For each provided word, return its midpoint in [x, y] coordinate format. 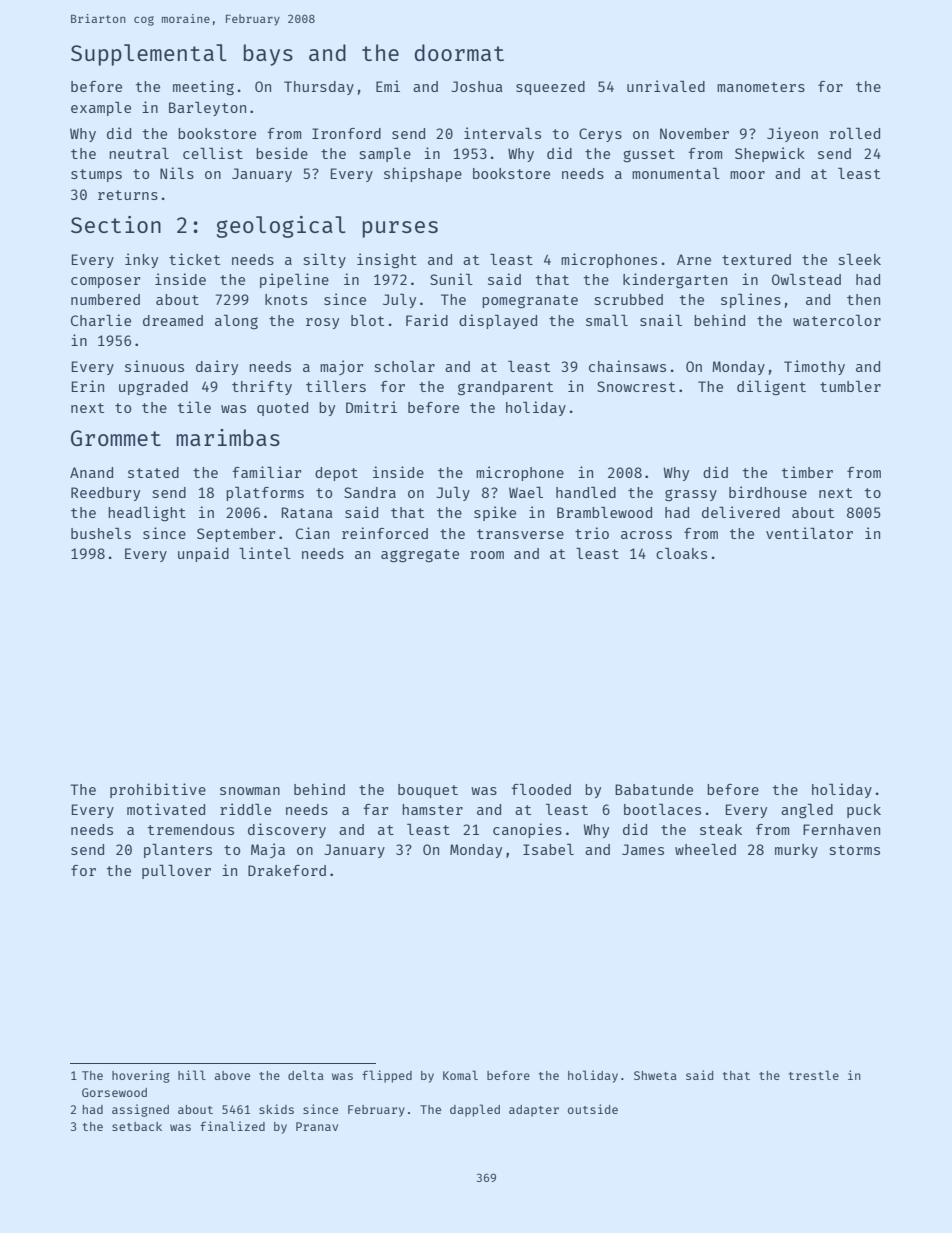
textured [756, 259]
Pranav [317, 1126]
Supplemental [149, 55]
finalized [232, 1126]
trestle [814, 1075]
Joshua [477, 86]
